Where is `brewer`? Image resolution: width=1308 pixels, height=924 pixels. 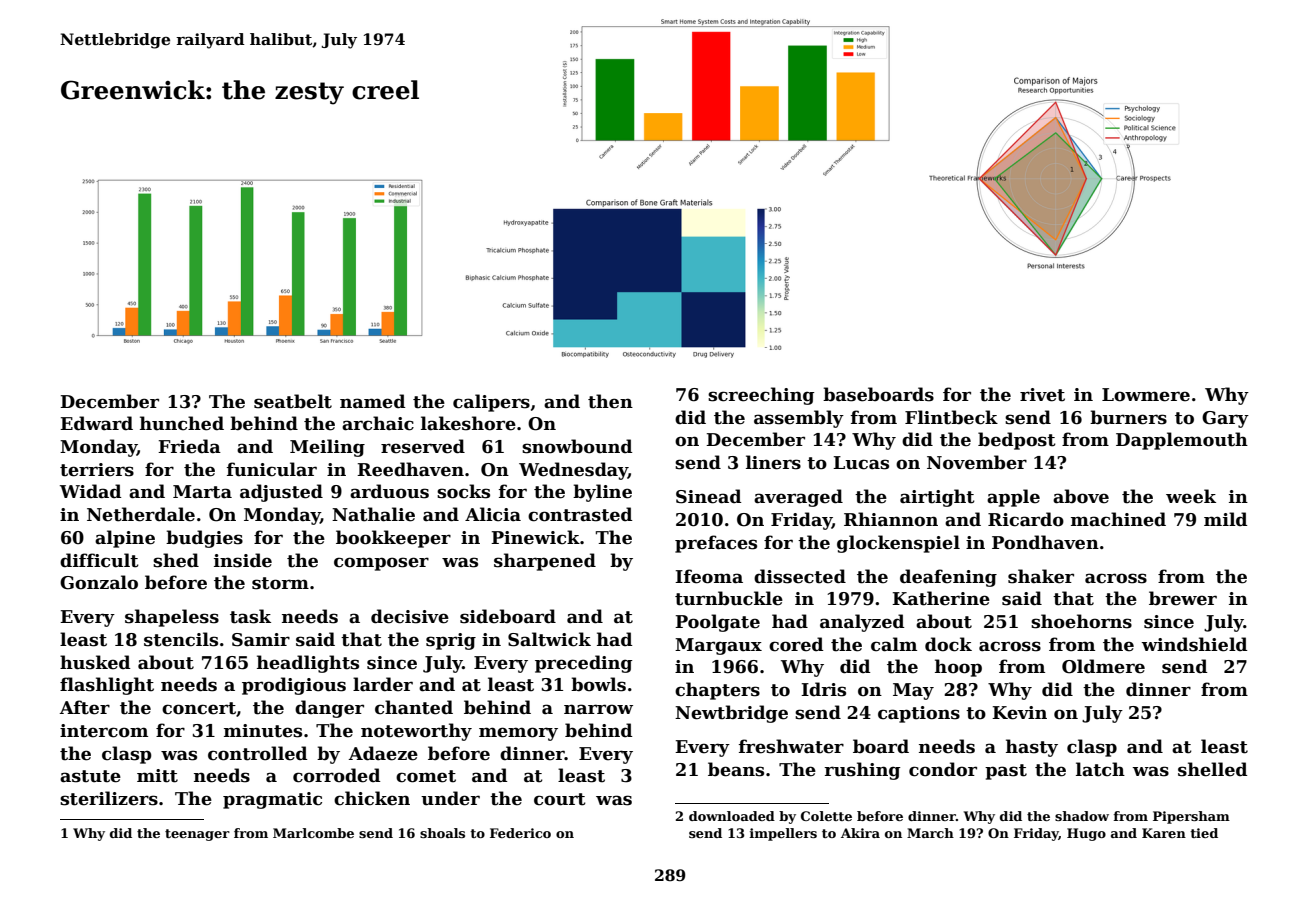
brewer is located at coordinates (1183, 598).
